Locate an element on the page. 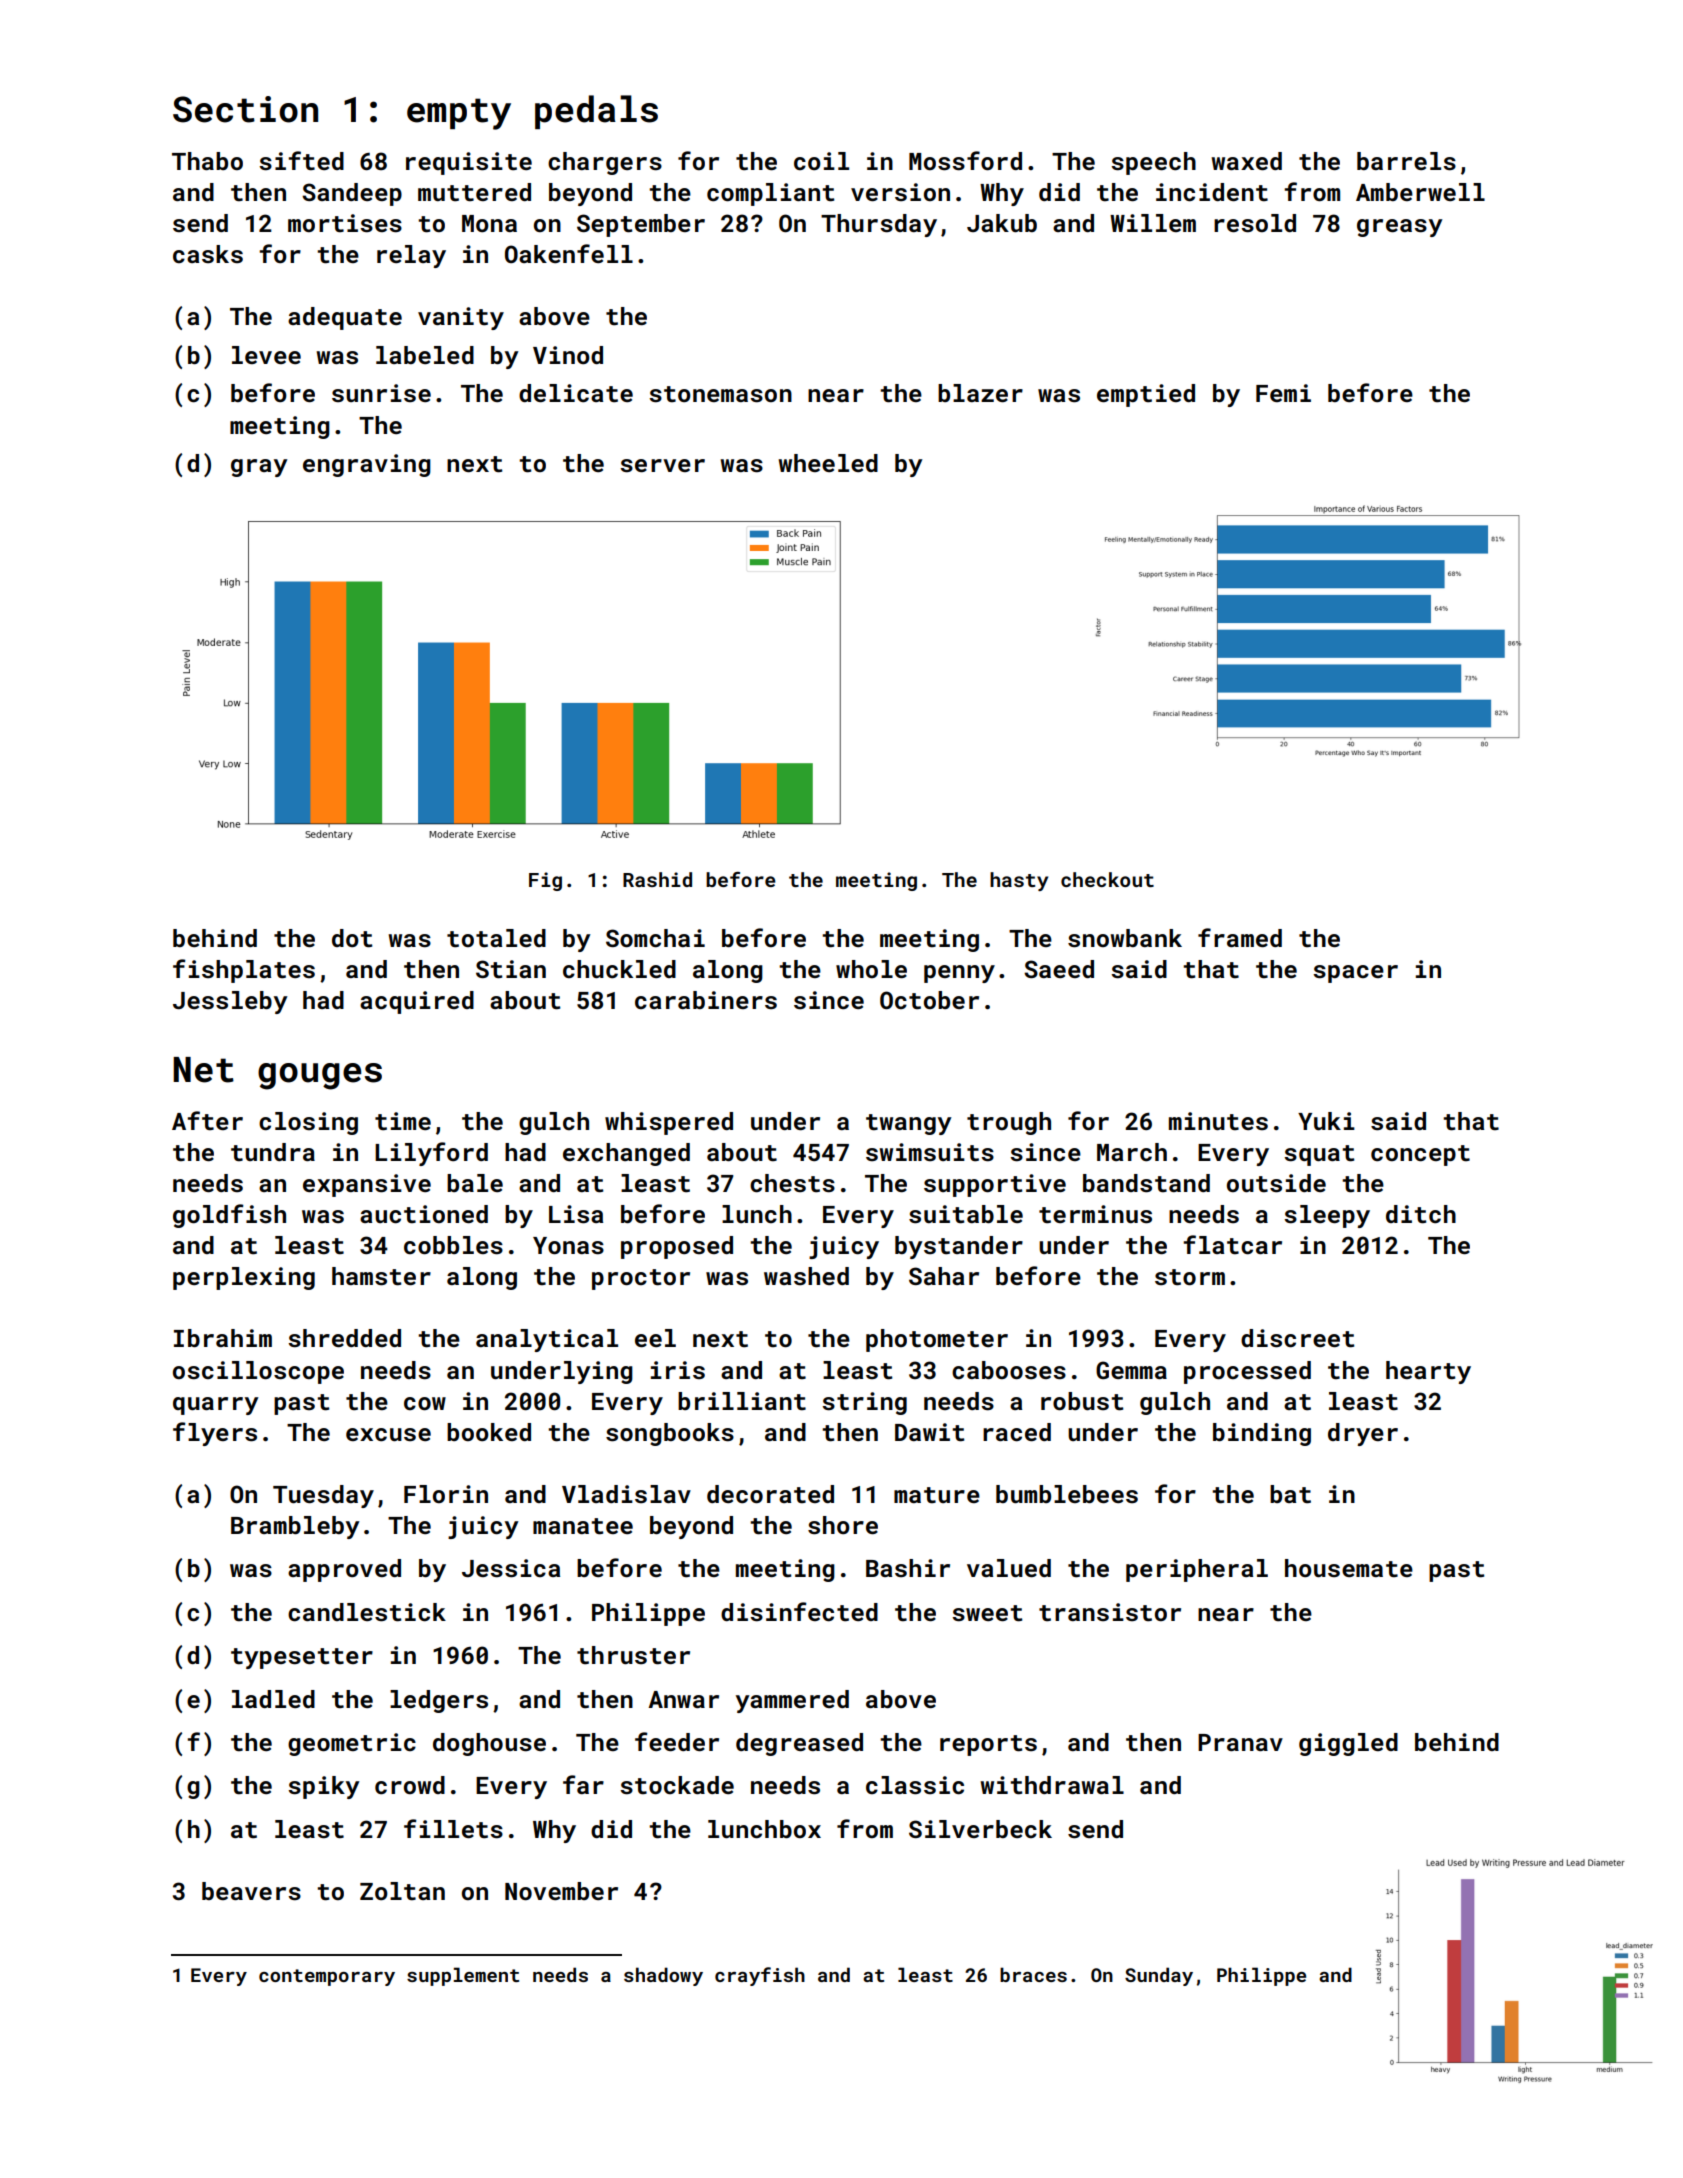 The image size is (1683, 2178). dot is located at coordinates (352, 938).
